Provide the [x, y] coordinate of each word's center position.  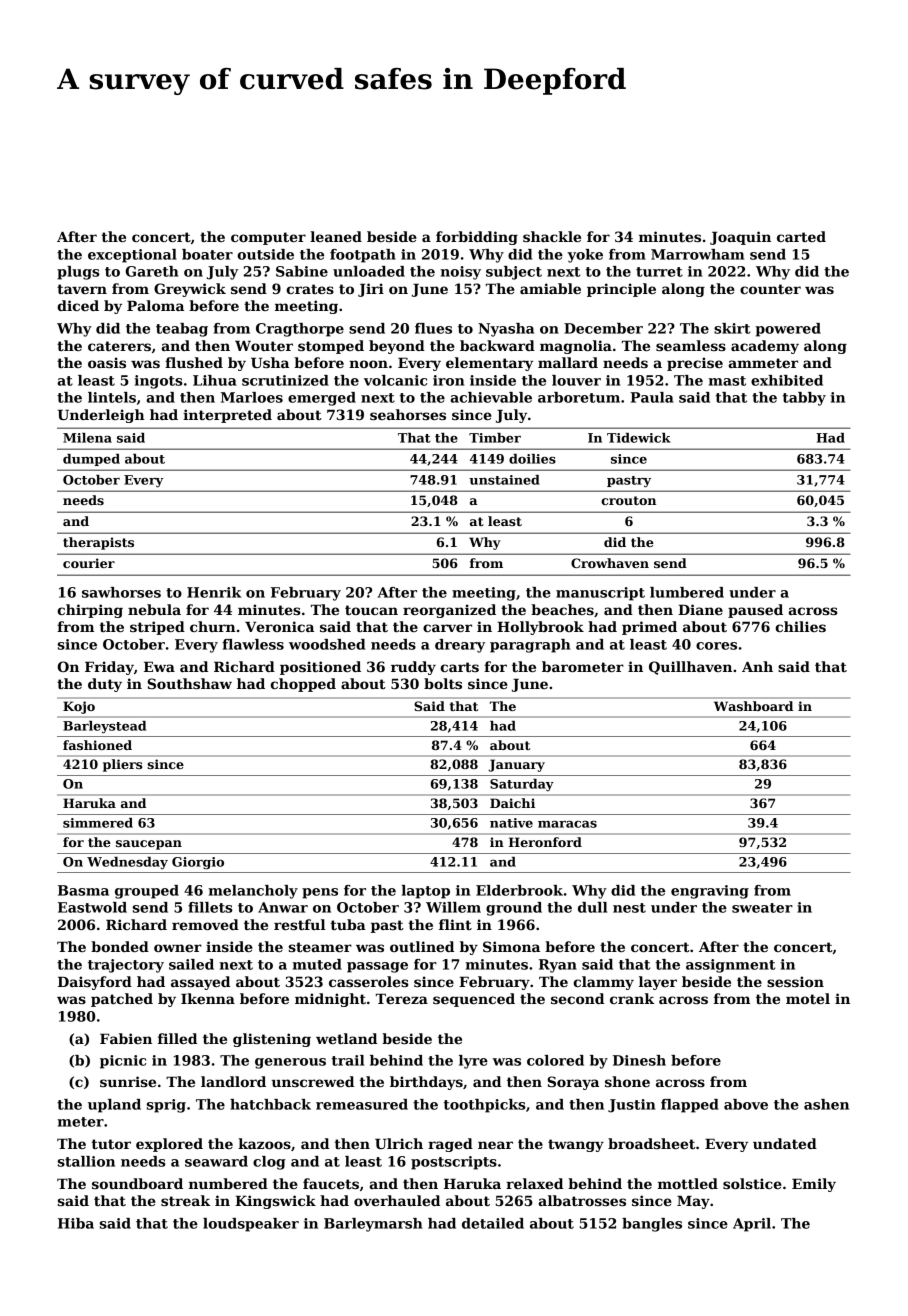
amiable [550, 288]
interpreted [227, 416]
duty [105, 685]
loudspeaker [251, 1225]
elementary [489, 364]
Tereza [402, 999]
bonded [120, 946]
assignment [730, 966]
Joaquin [740, 238]
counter [770, 289]
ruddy [413, 668]
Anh [757, 666]
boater [207, 254]
